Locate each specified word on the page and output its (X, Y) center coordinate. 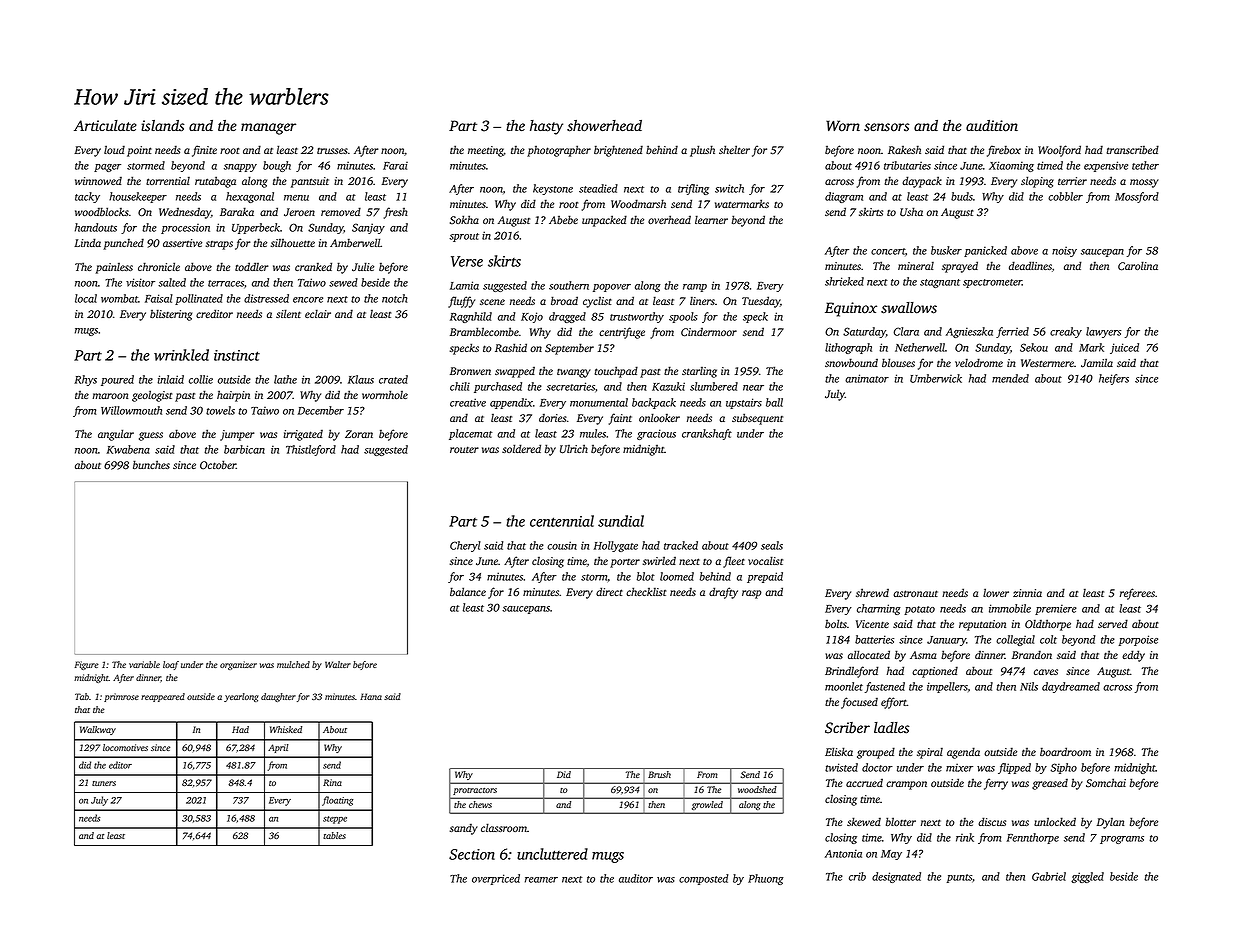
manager (268, 129)
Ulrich (574, 449)
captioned (935, 672)
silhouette (293, 243)
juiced (1124, 348)
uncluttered (552, 854)
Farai (395, 166)
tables (334, 835)
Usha (911, 212)
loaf (171, 665)
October (218, 465)
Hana (371, 696)
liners (702, 300)
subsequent (757, 419)
